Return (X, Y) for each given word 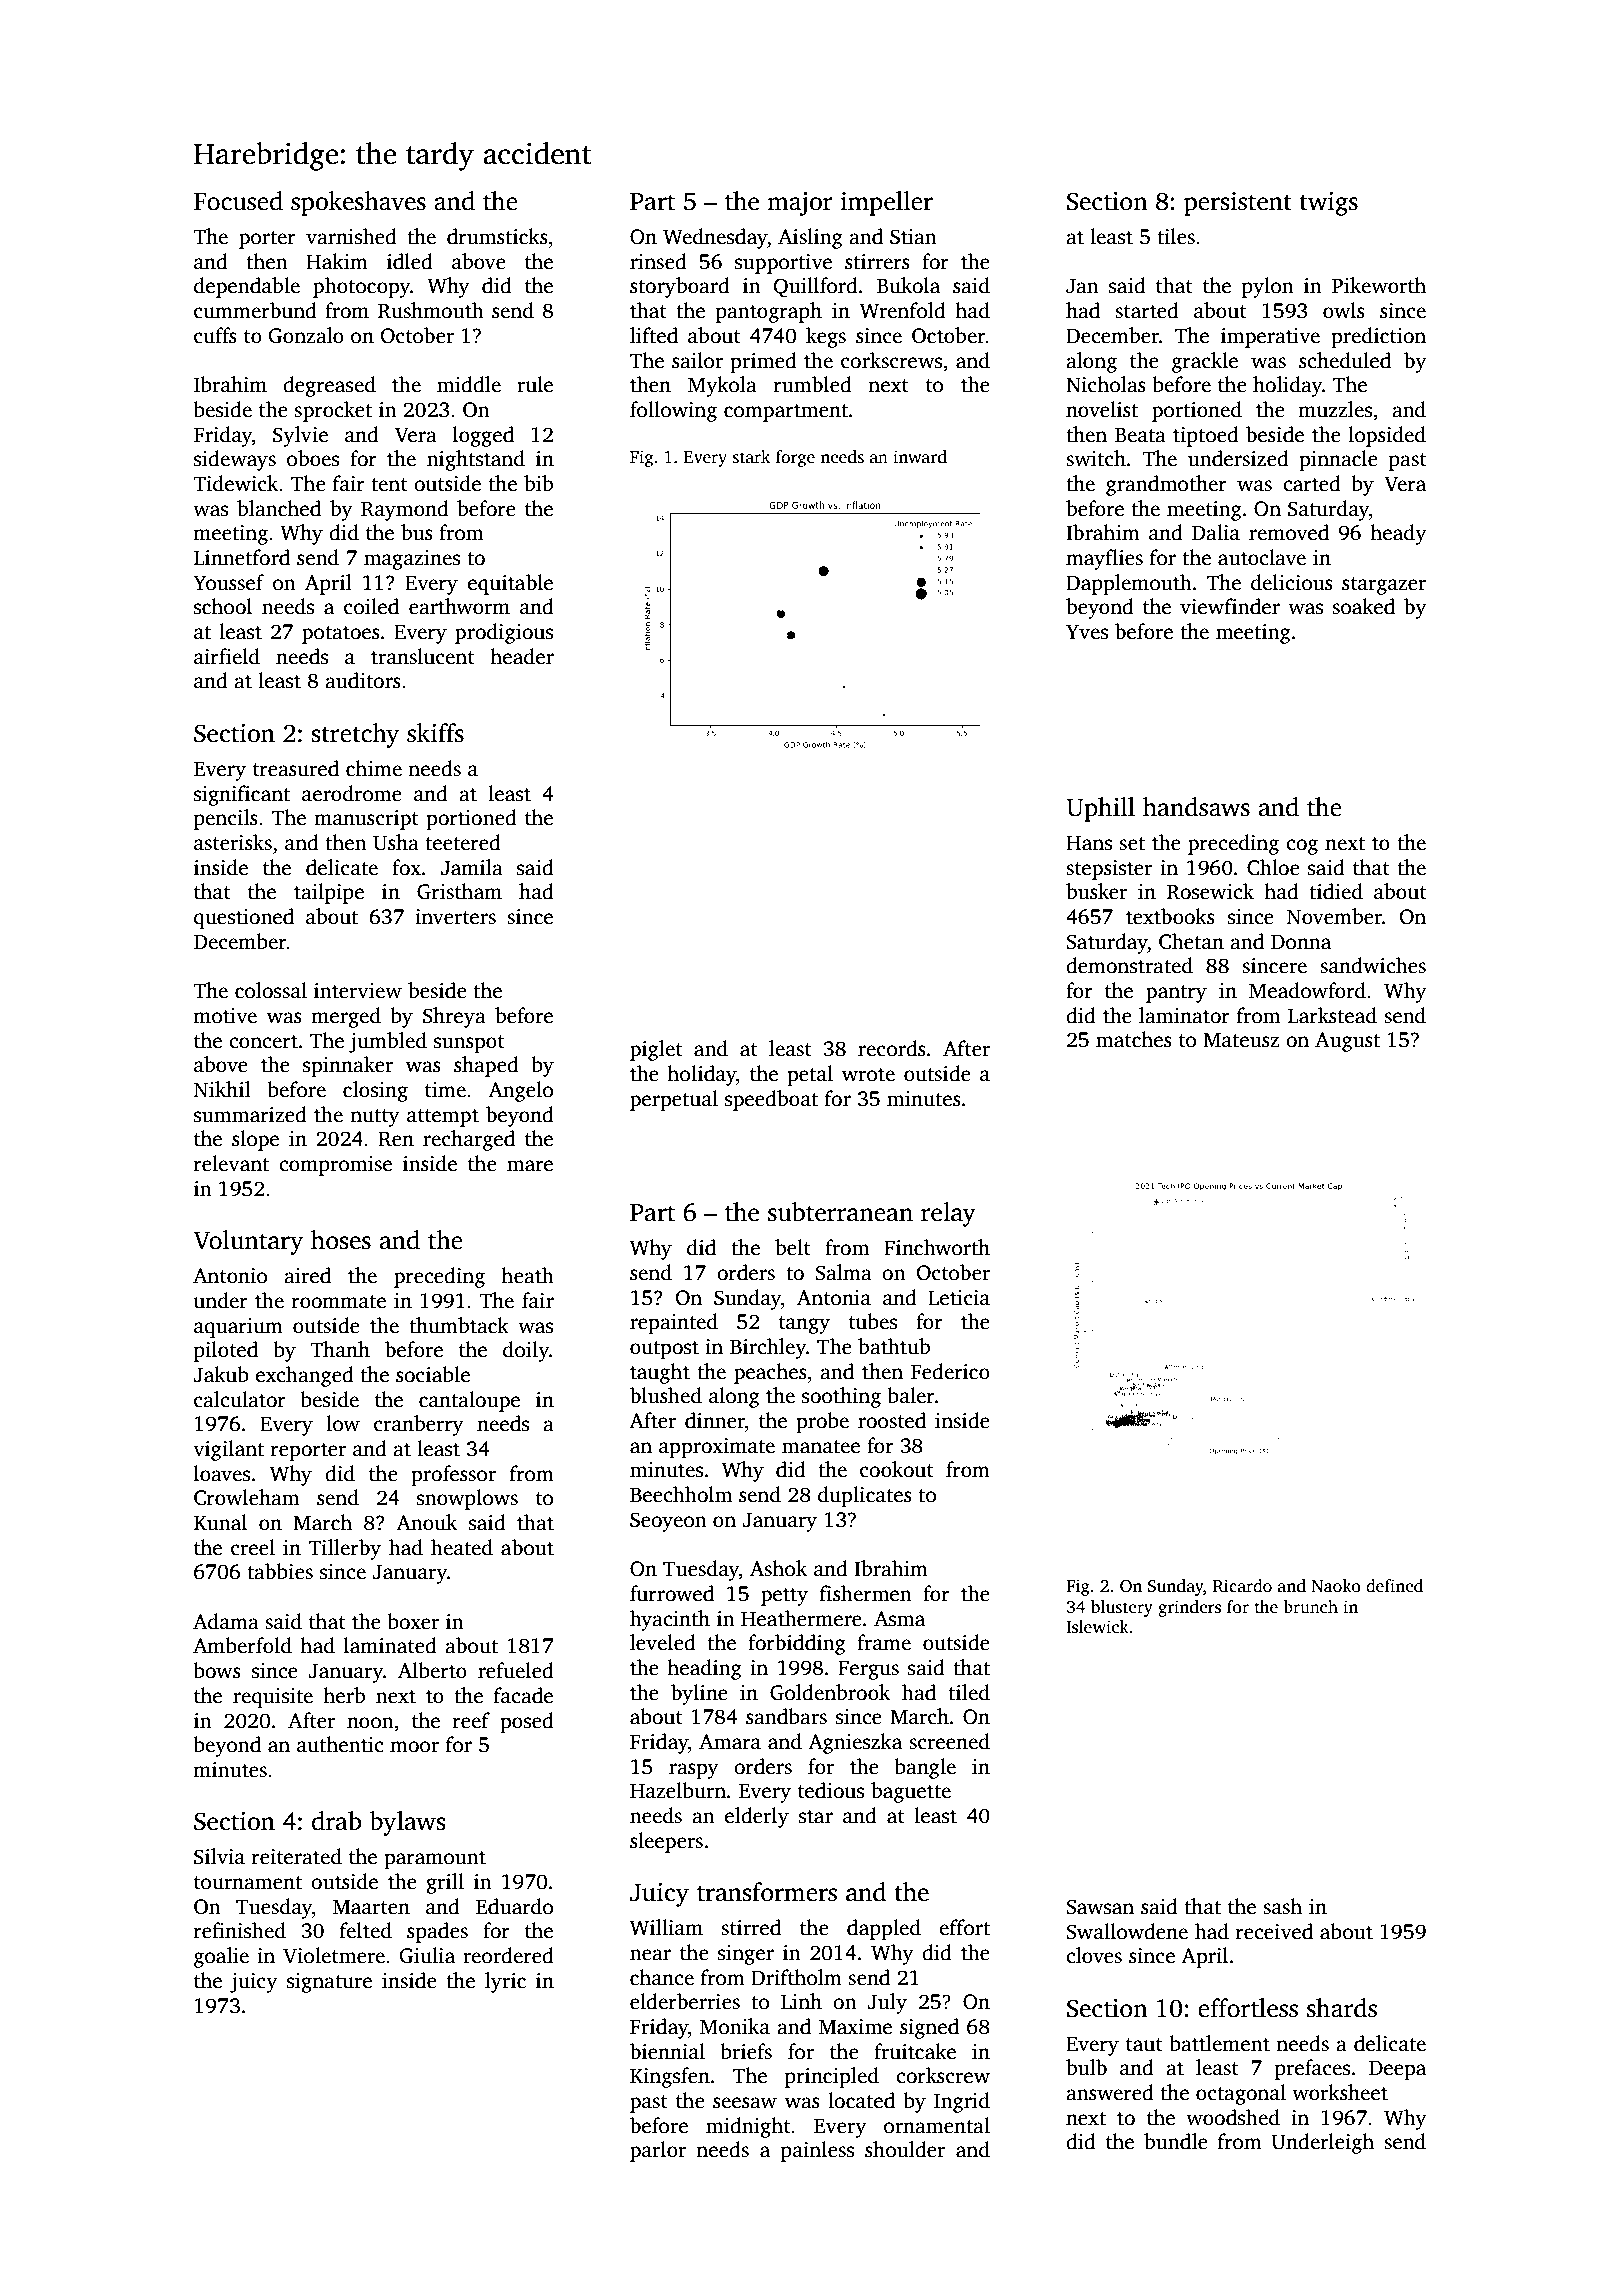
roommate (339, 1302)
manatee (821, 1447)
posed (527, 1722)
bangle (925, 1768)
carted (1312, 483)
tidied (1336, 891)
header (522, 656)
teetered (463, 842)
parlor (658, 2151)
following (673, 411)
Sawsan (1100, 1907)
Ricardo (1242, 1586)
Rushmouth (431, 310)
